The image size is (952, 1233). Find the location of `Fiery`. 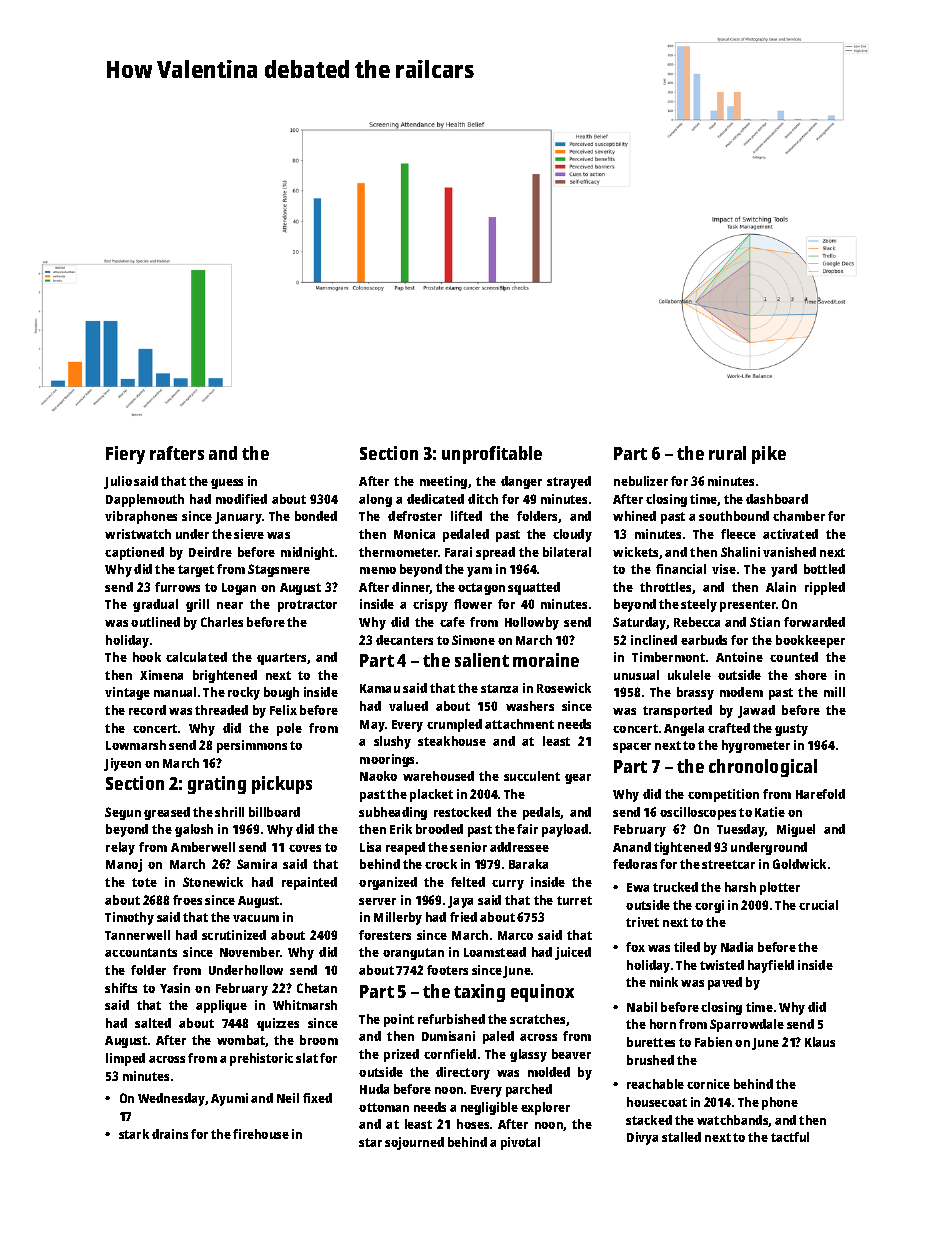

Fiery is located at coordinates (125, 455).
